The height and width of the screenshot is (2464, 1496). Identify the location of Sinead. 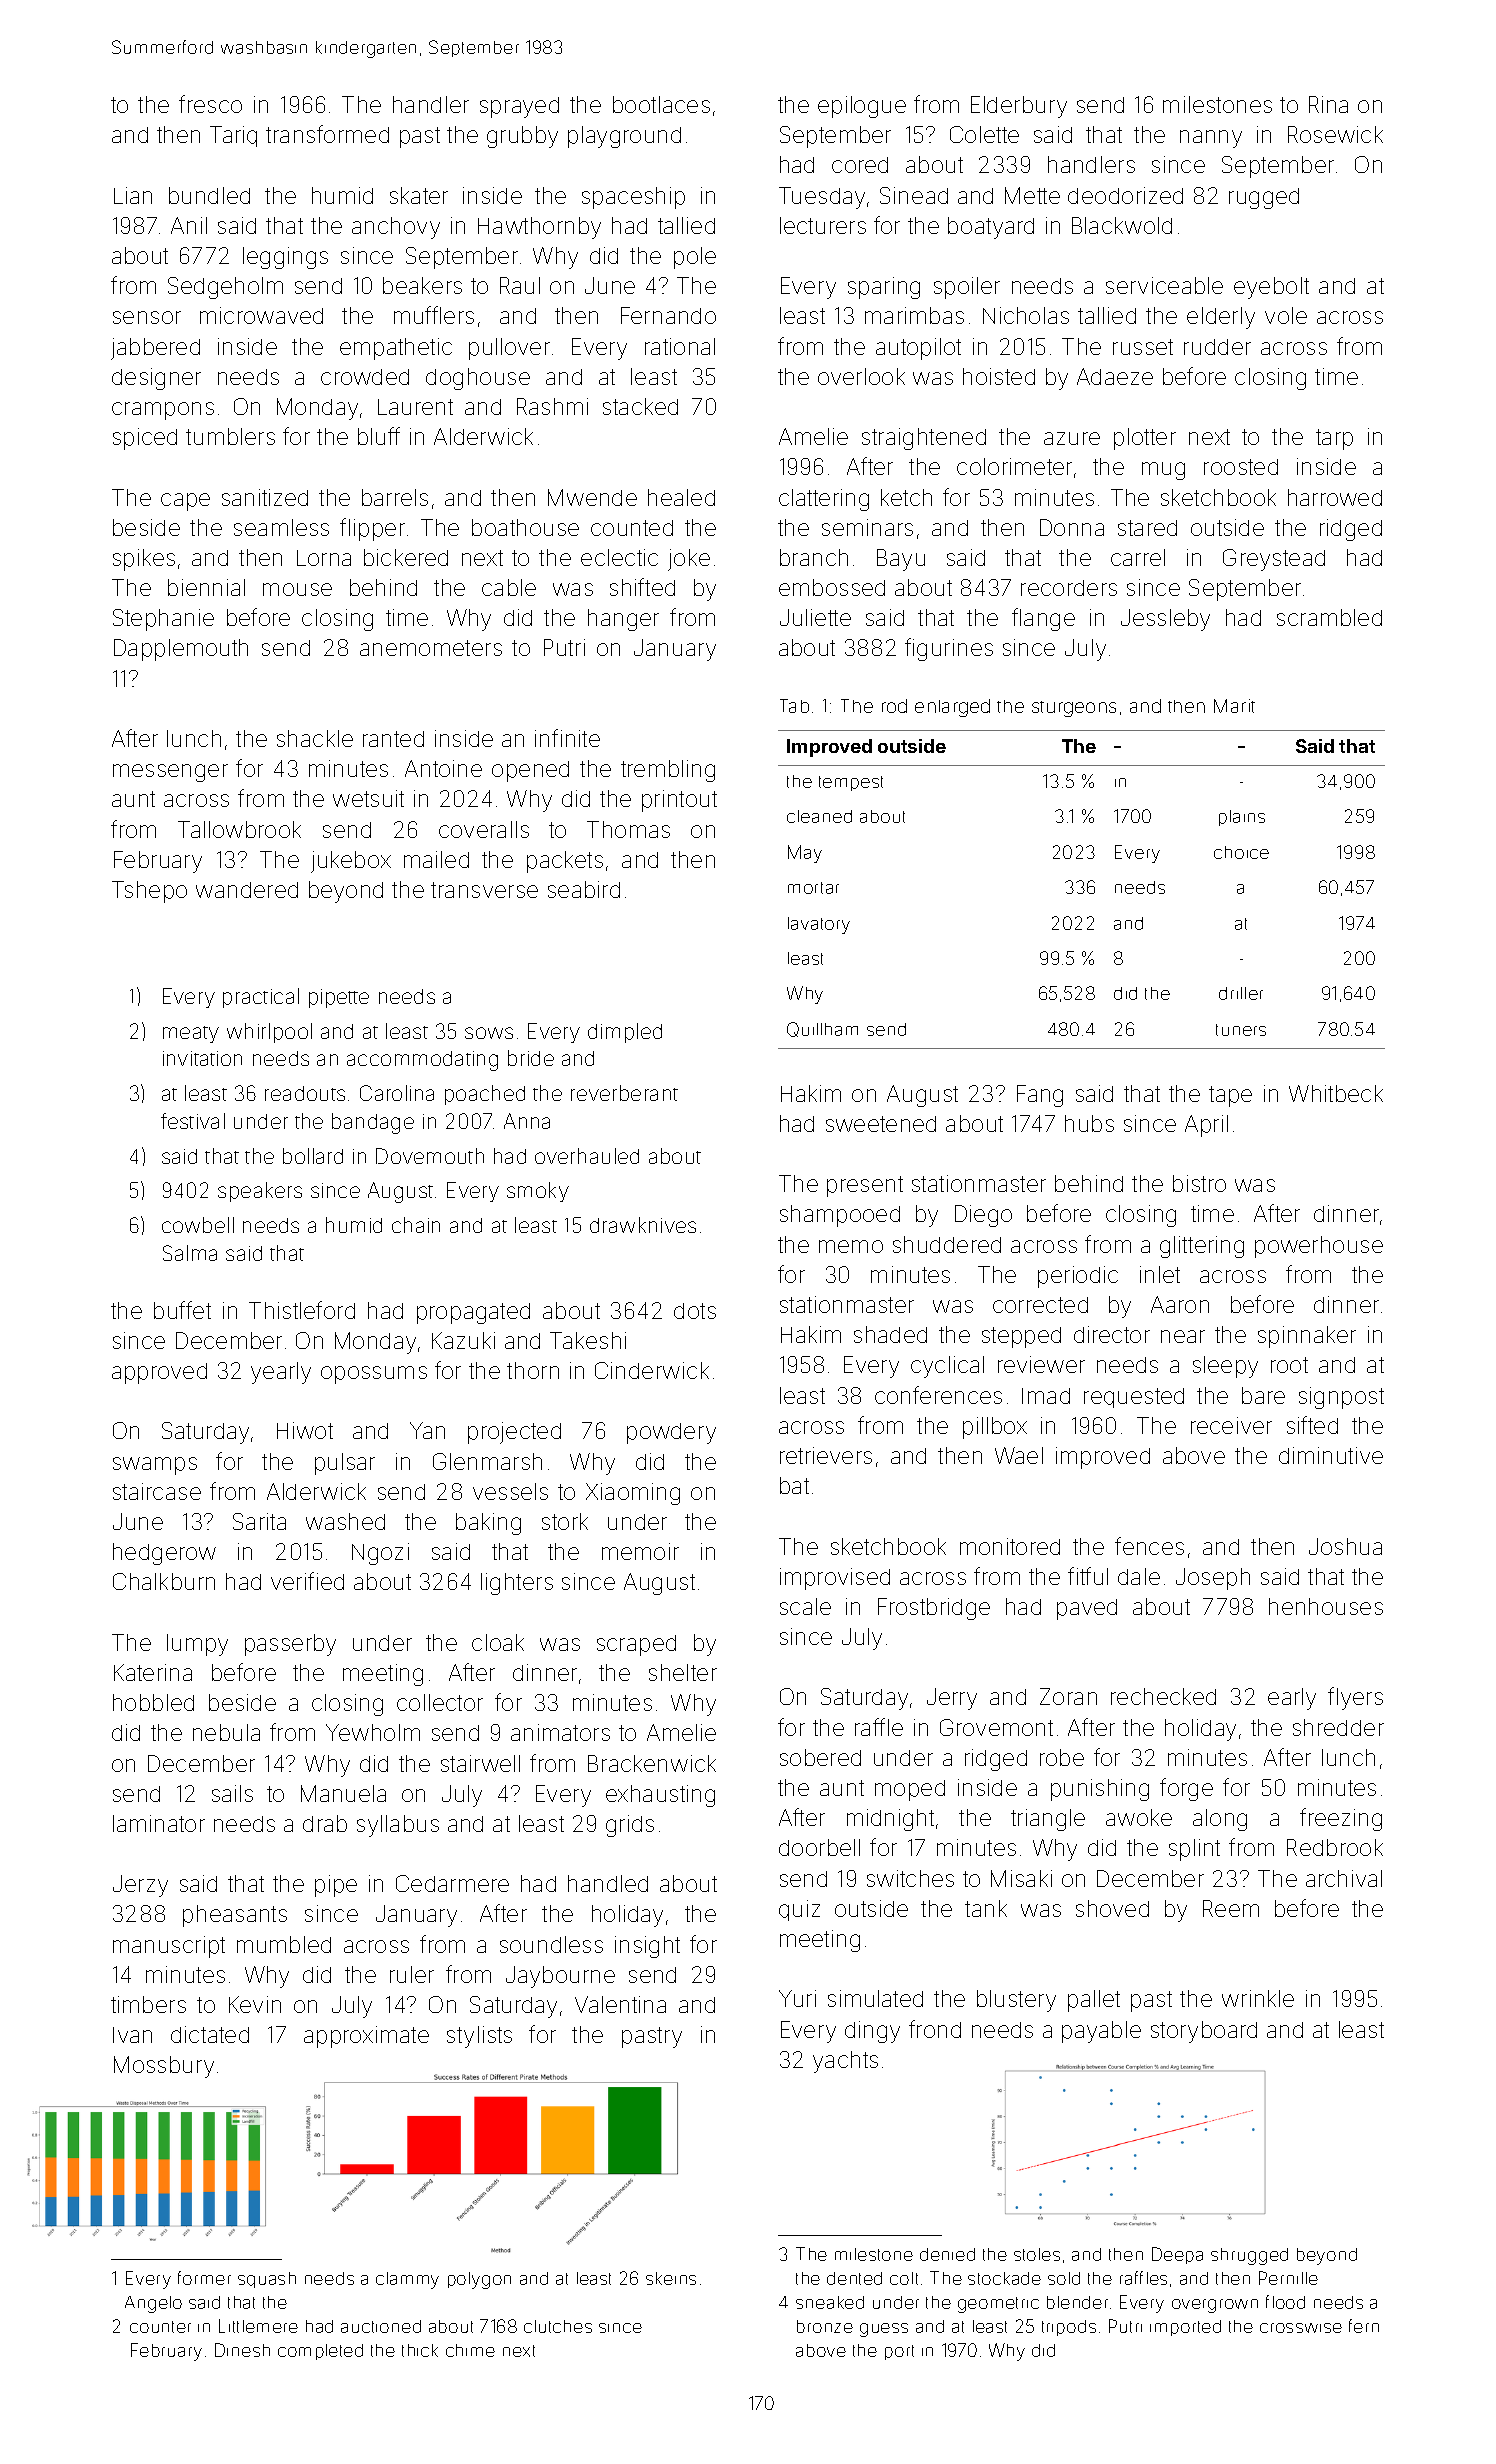
(914, 195).
